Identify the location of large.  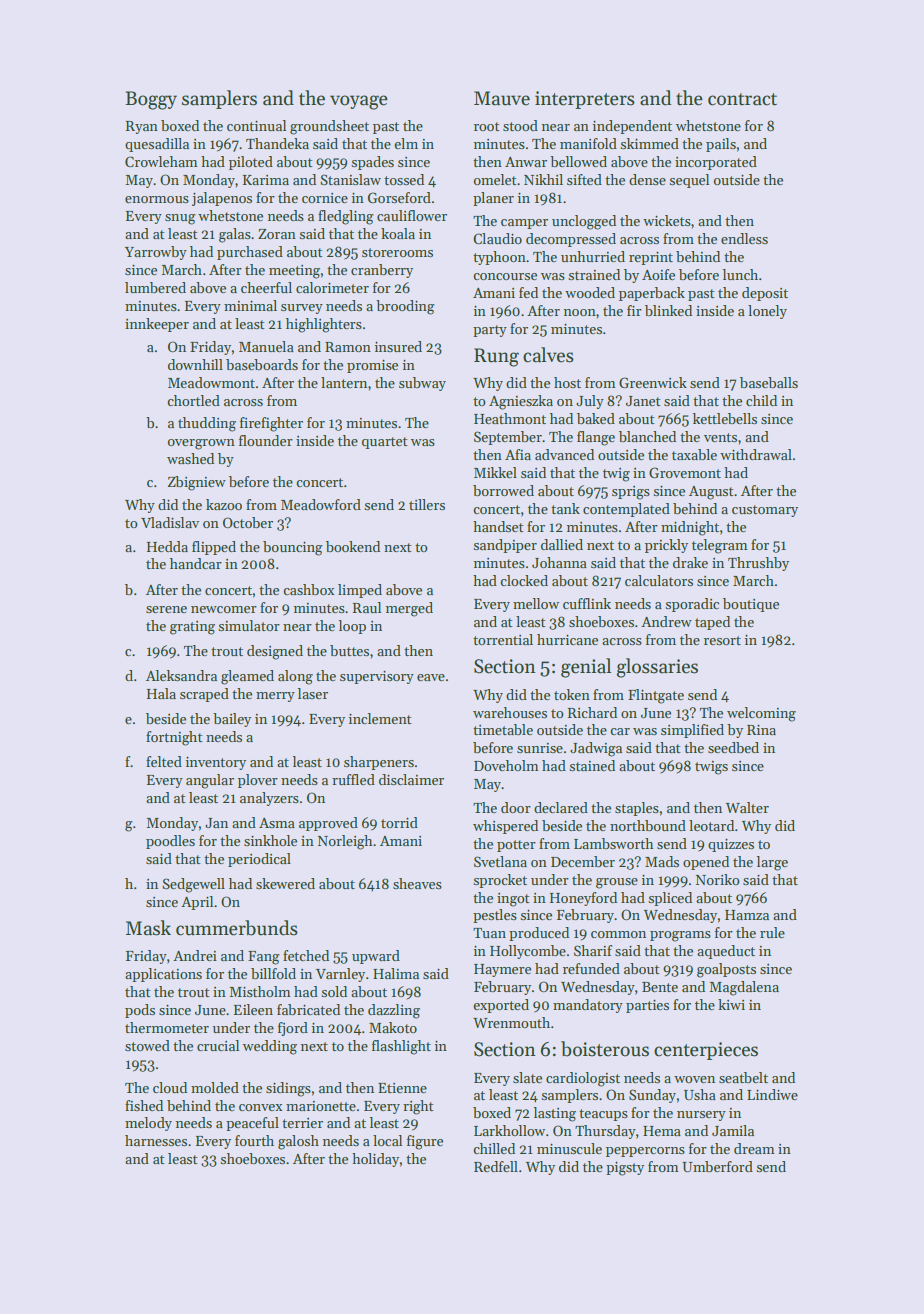
(772, 863).
